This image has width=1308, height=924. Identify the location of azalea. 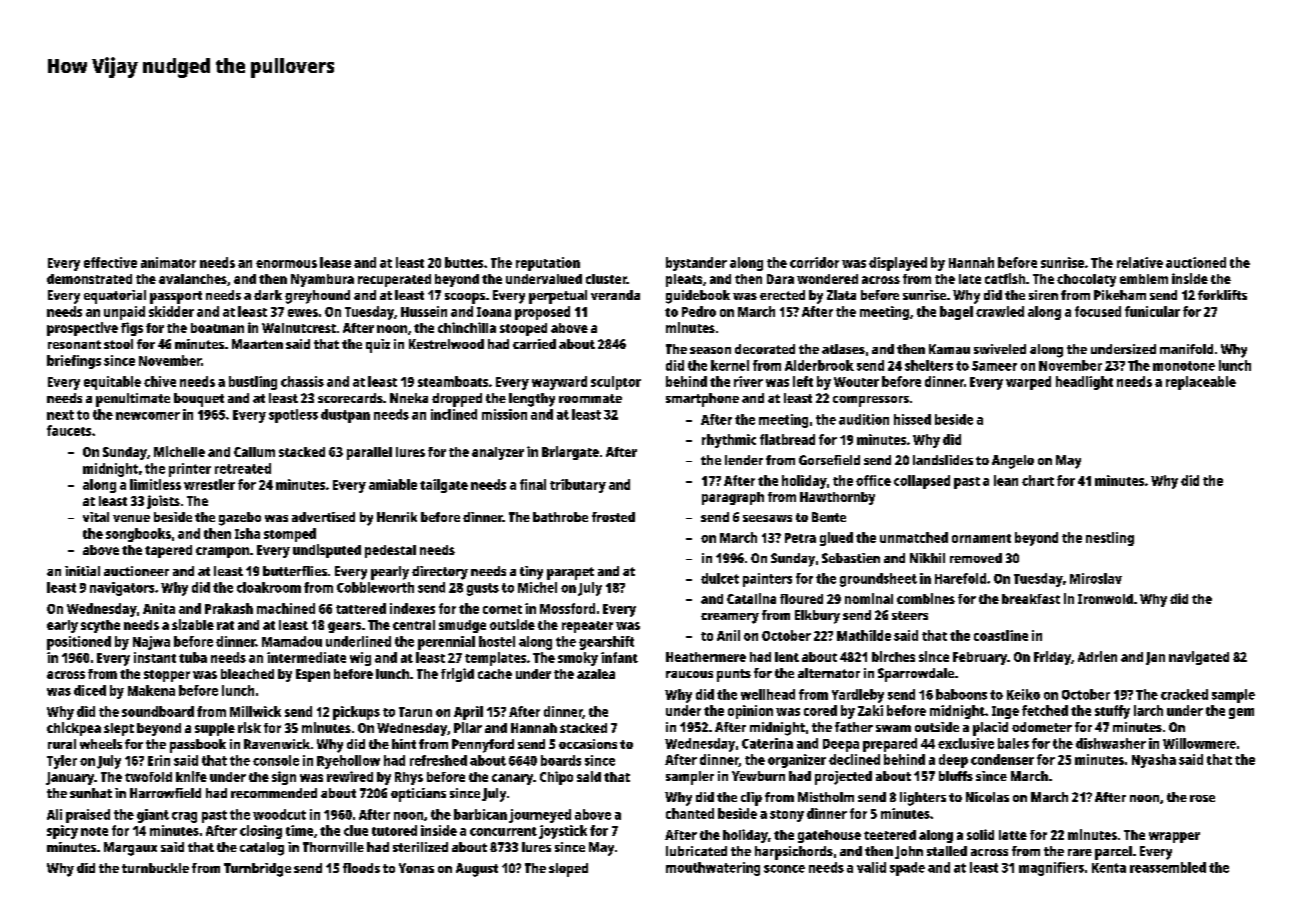
(596, 674).
